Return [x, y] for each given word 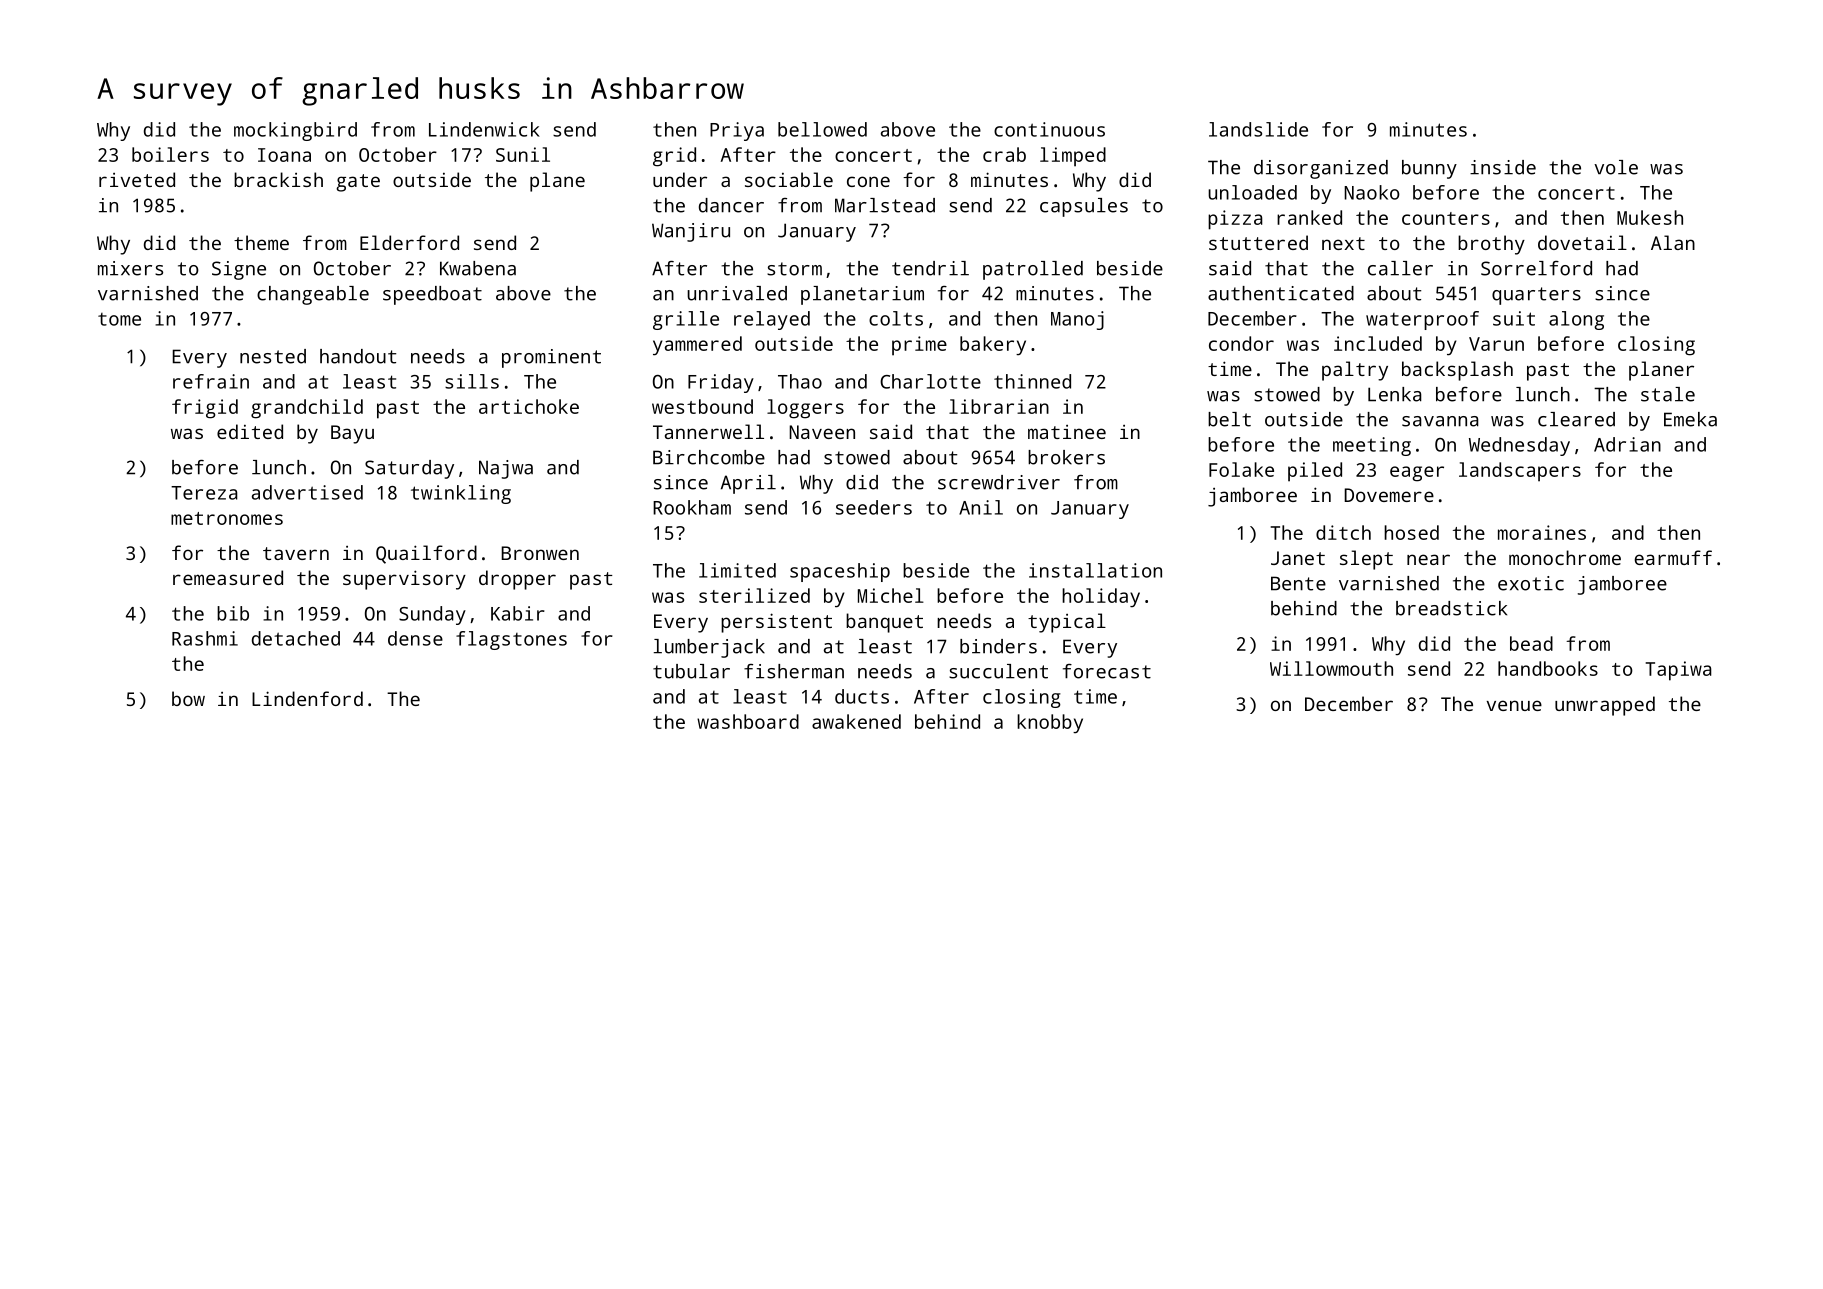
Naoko [1372, 192]
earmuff [1673, 557]
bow [188, 698]
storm [794, 269]
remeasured [228, 577]
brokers [1066, 457]
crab [1004, 154]
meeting [1372, 446]
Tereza [204, 493]
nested [273, 356]
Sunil [523, 154]
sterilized [754, 595]
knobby [1050, 723]
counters [1446, 218]
